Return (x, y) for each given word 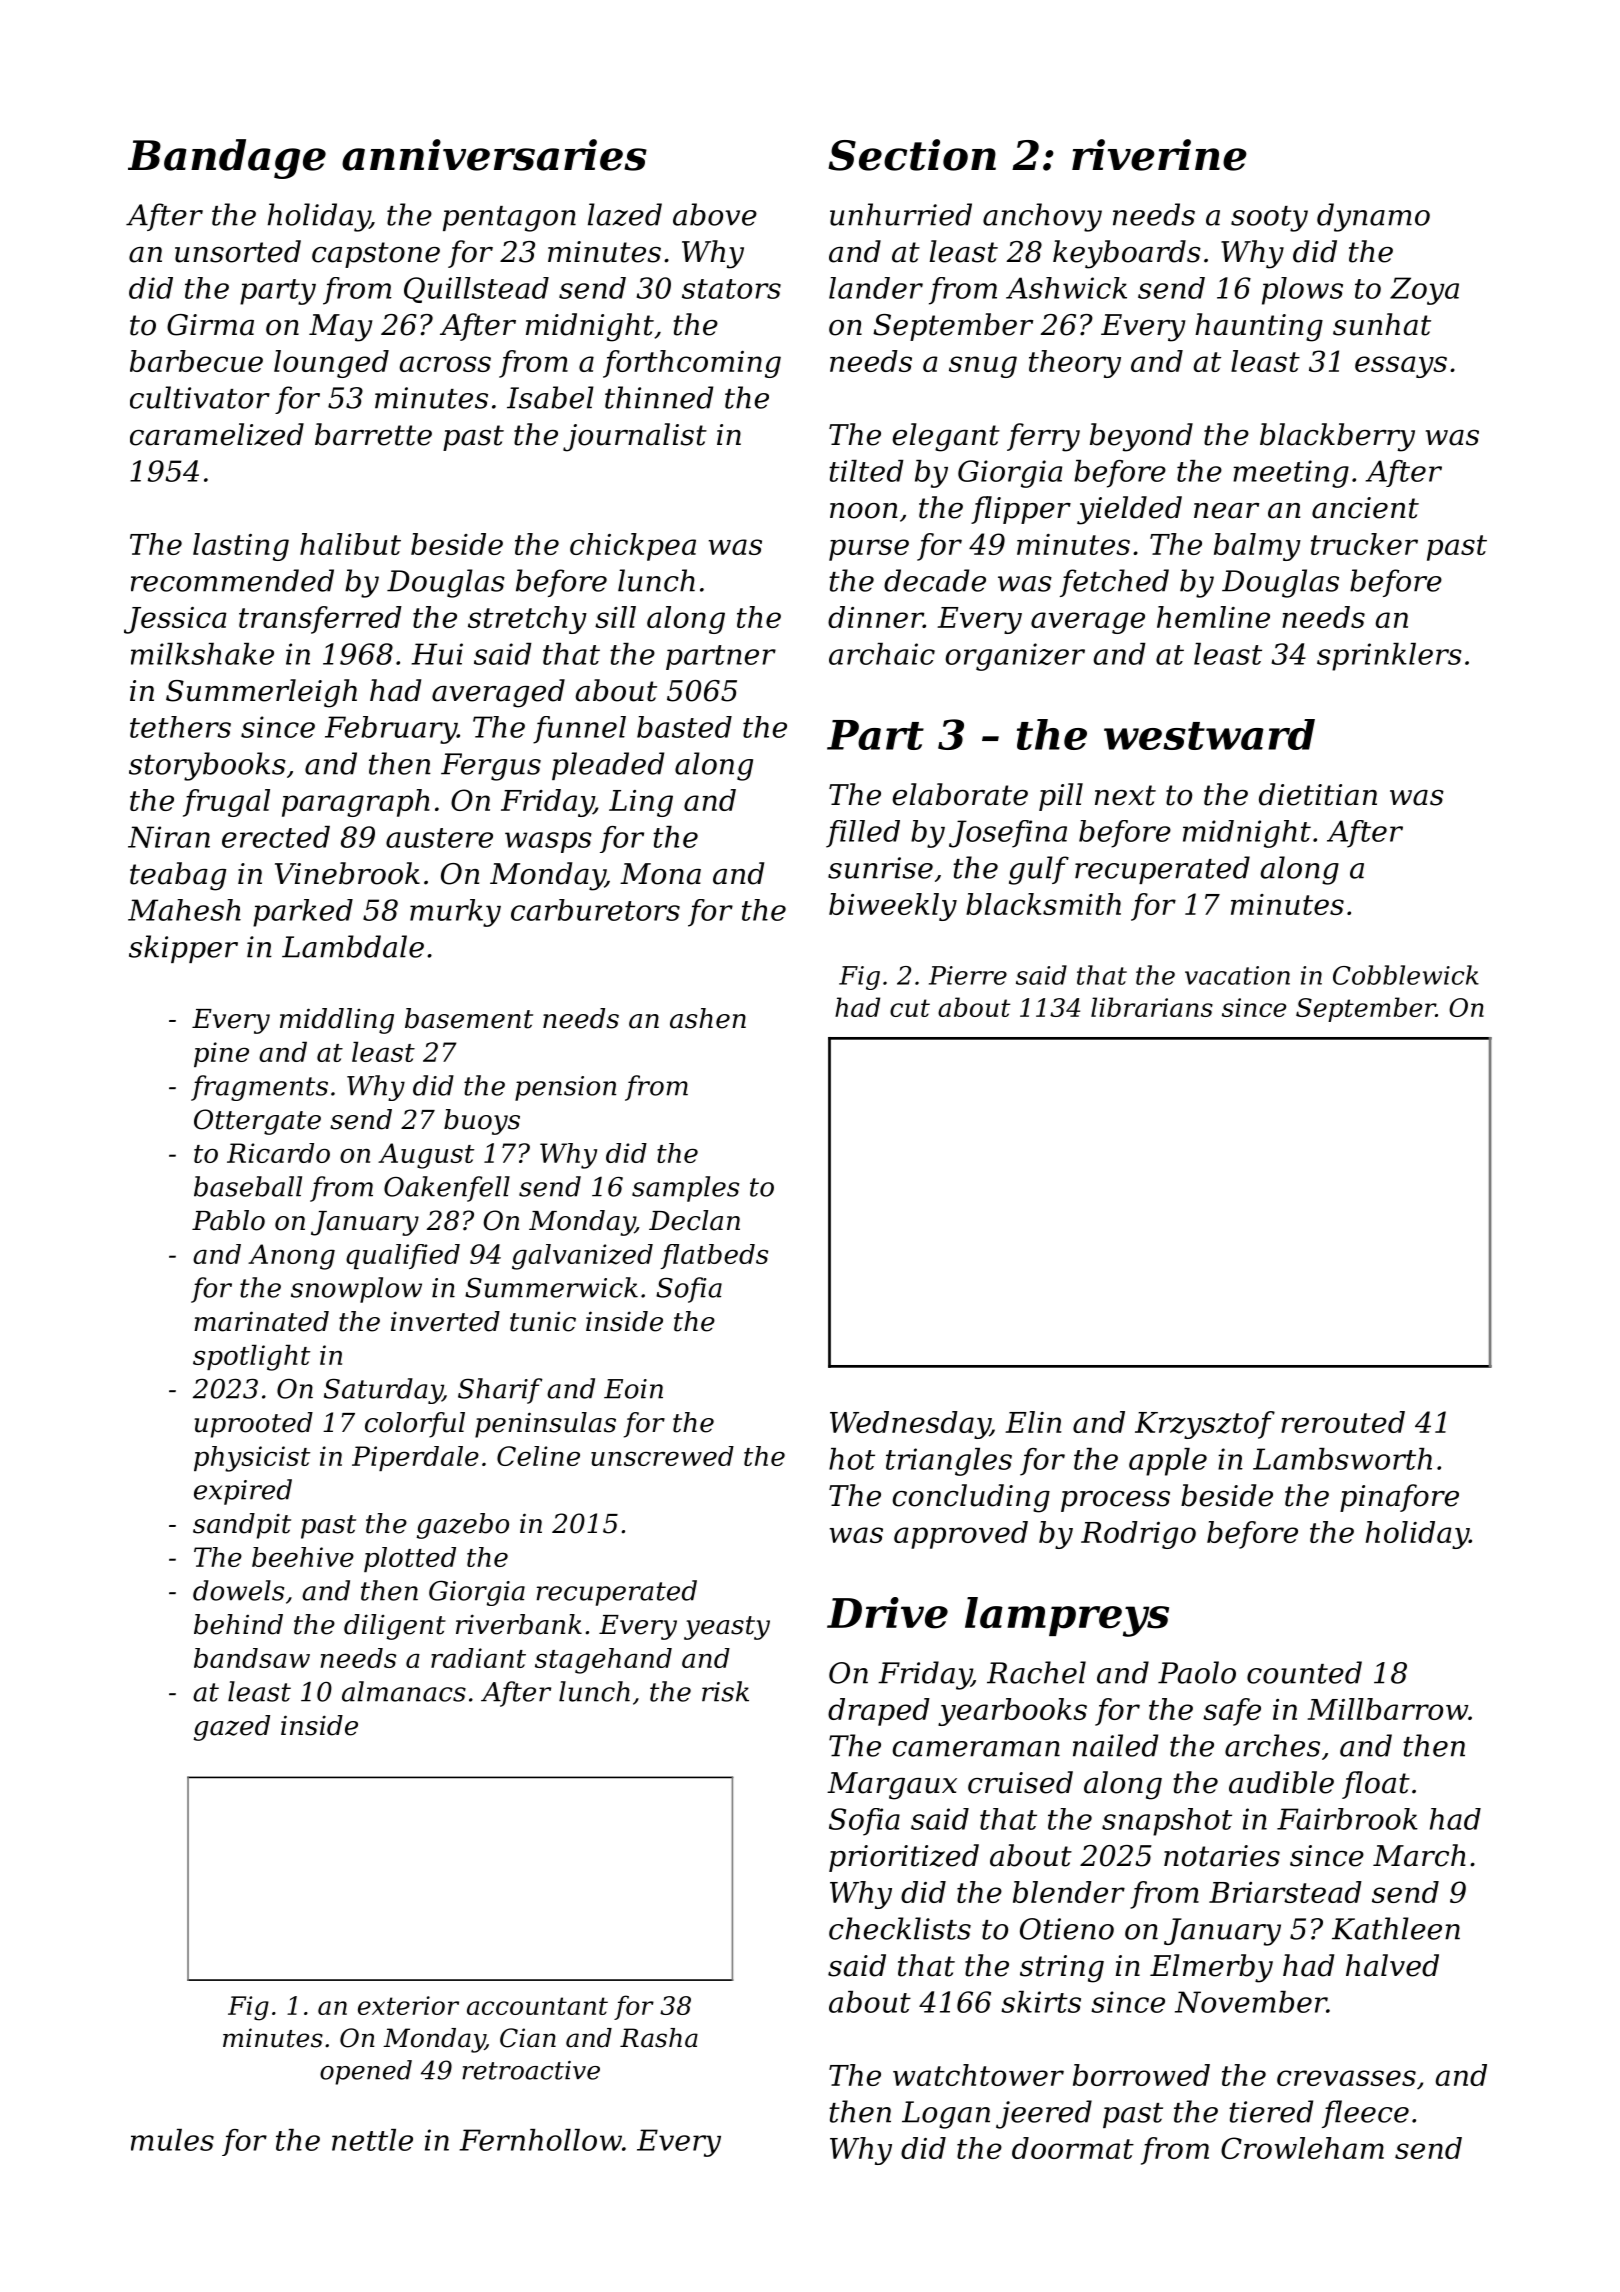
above (715, 214)
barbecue (196, 361)
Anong (291, 1257)
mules (172, 2140)
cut (910, 1008)
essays (1401, 367)
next (1125, 795)
